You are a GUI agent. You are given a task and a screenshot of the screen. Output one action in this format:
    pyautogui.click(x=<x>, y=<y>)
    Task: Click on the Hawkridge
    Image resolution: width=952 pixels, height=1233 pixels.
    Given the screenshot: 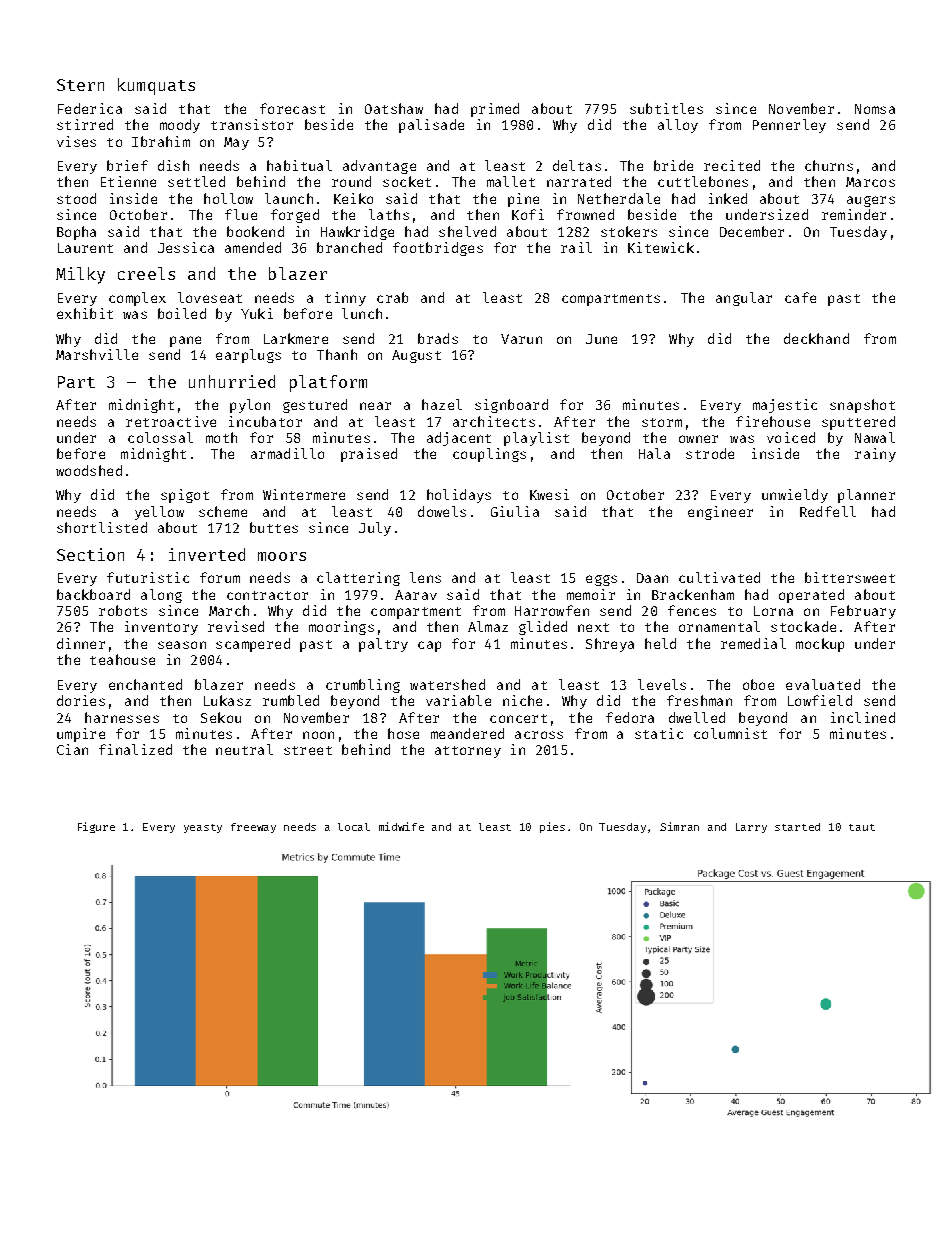 What is the action you would take?
    pyautogui.click(x=357, y=233)
